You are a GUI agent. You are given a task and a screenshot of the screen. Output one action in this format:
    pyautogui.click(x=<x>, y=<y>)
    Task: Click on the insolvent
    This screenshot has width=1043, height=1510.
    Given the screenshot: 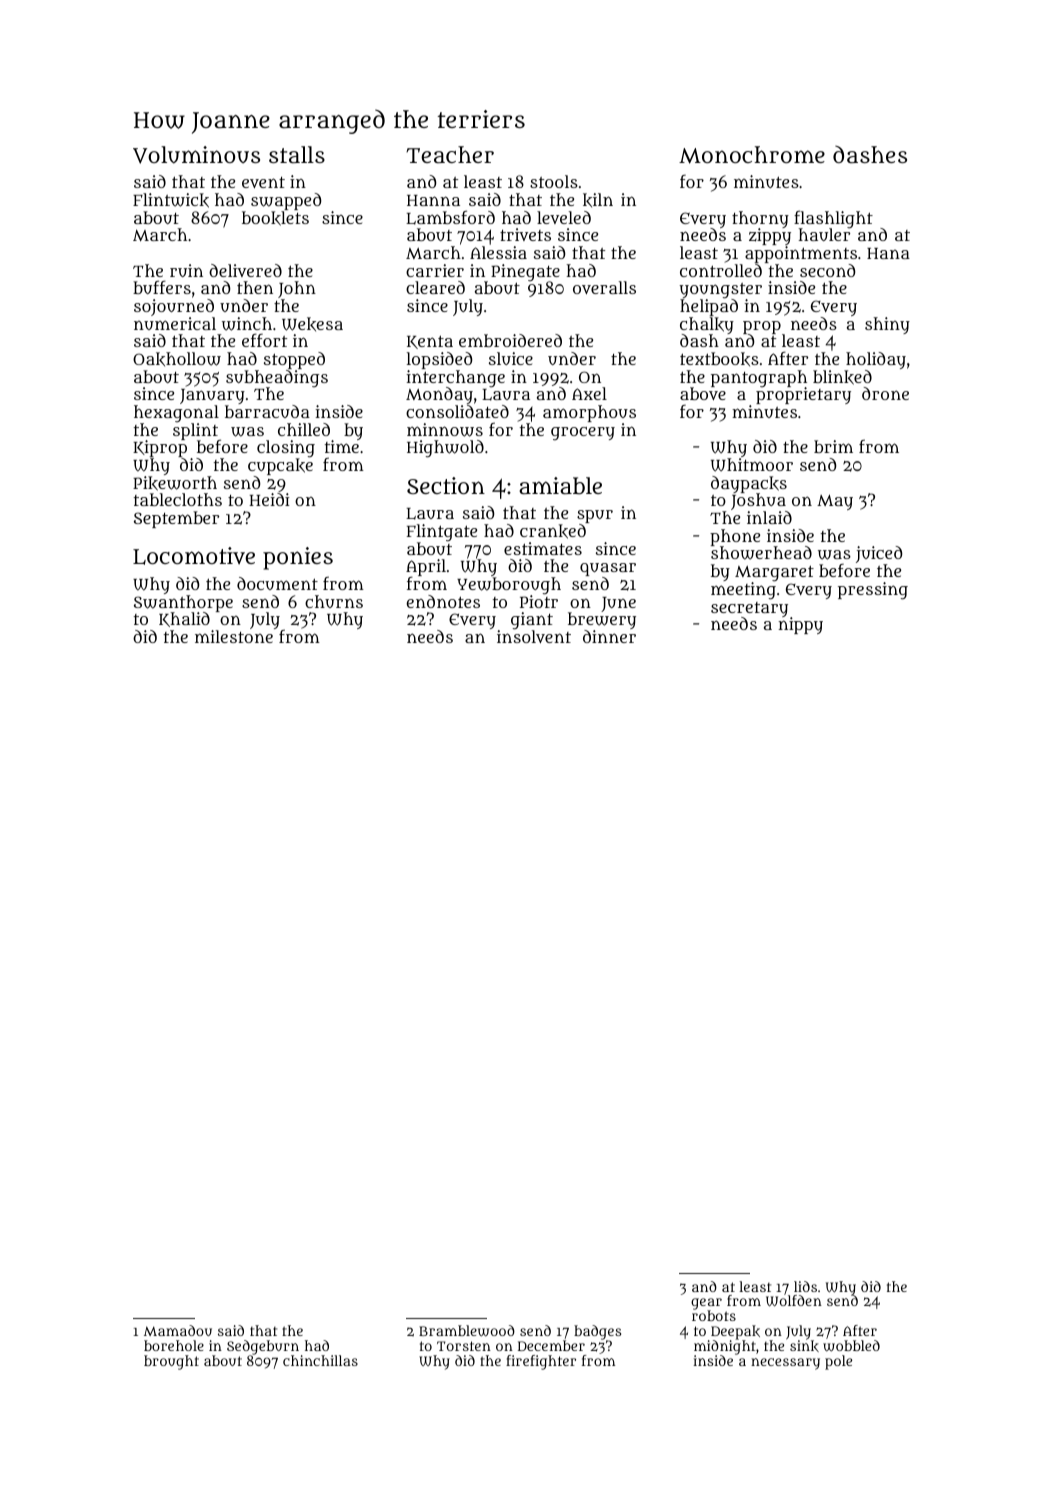 What is the action you would take?
    pyautogui.click(x=534, y=636)
